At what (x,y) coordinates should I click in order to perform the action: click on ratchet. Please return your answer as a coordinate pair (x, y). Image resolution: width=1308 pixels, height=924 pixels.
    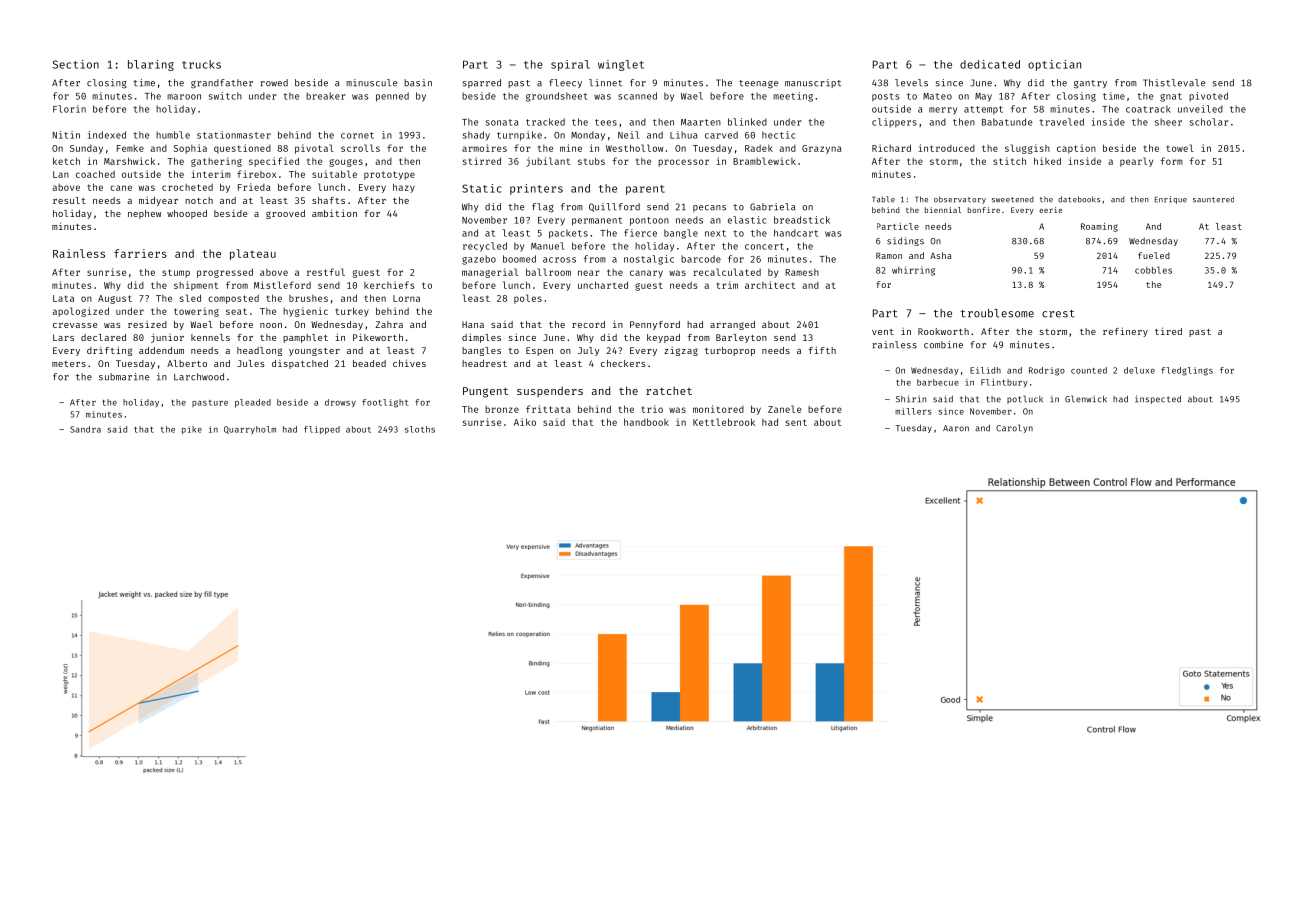
    Looking at the image, I should click on (669, 390).
